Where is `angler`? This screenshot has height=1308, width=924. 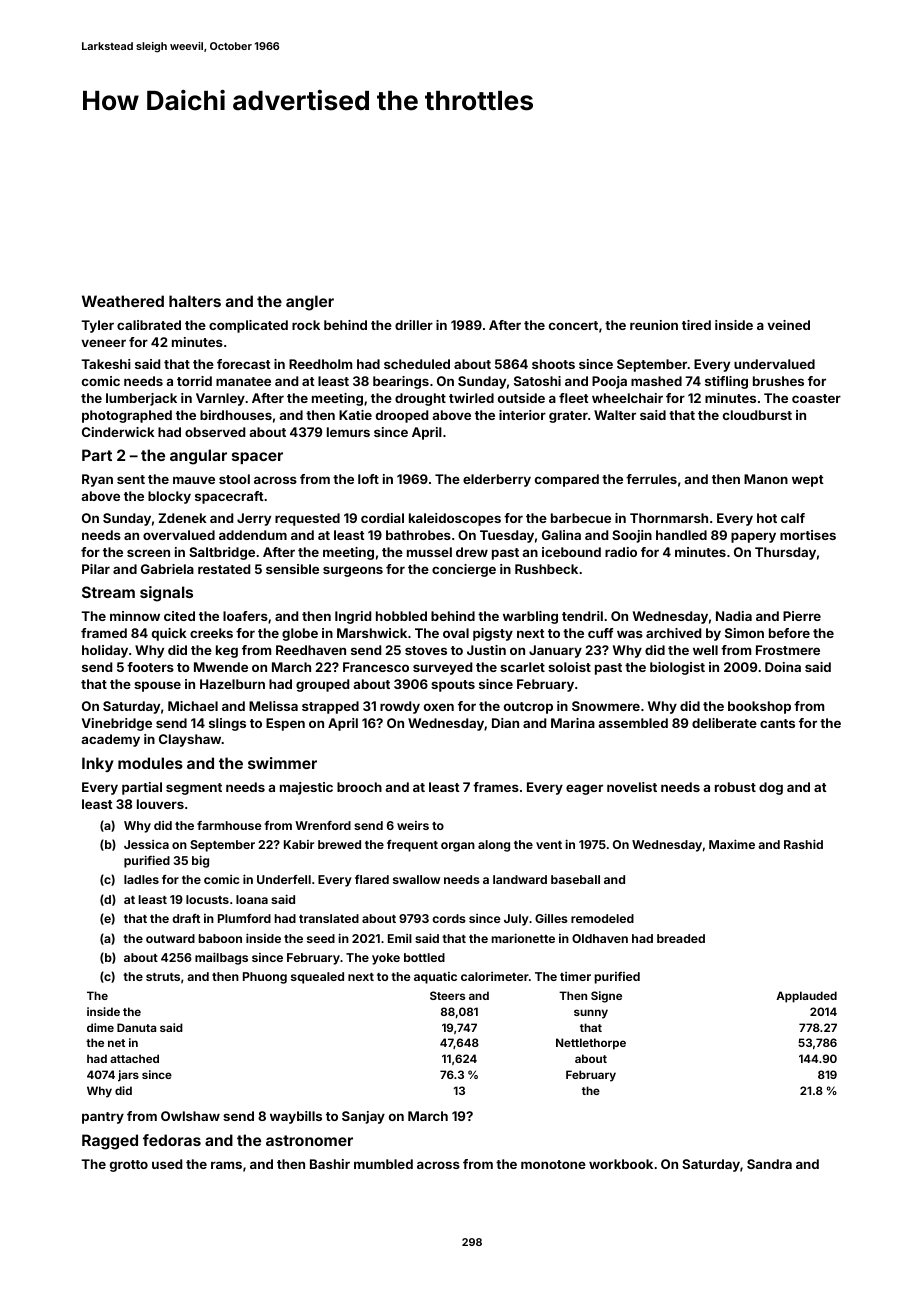 angler is located at coordinates (310, 303).
